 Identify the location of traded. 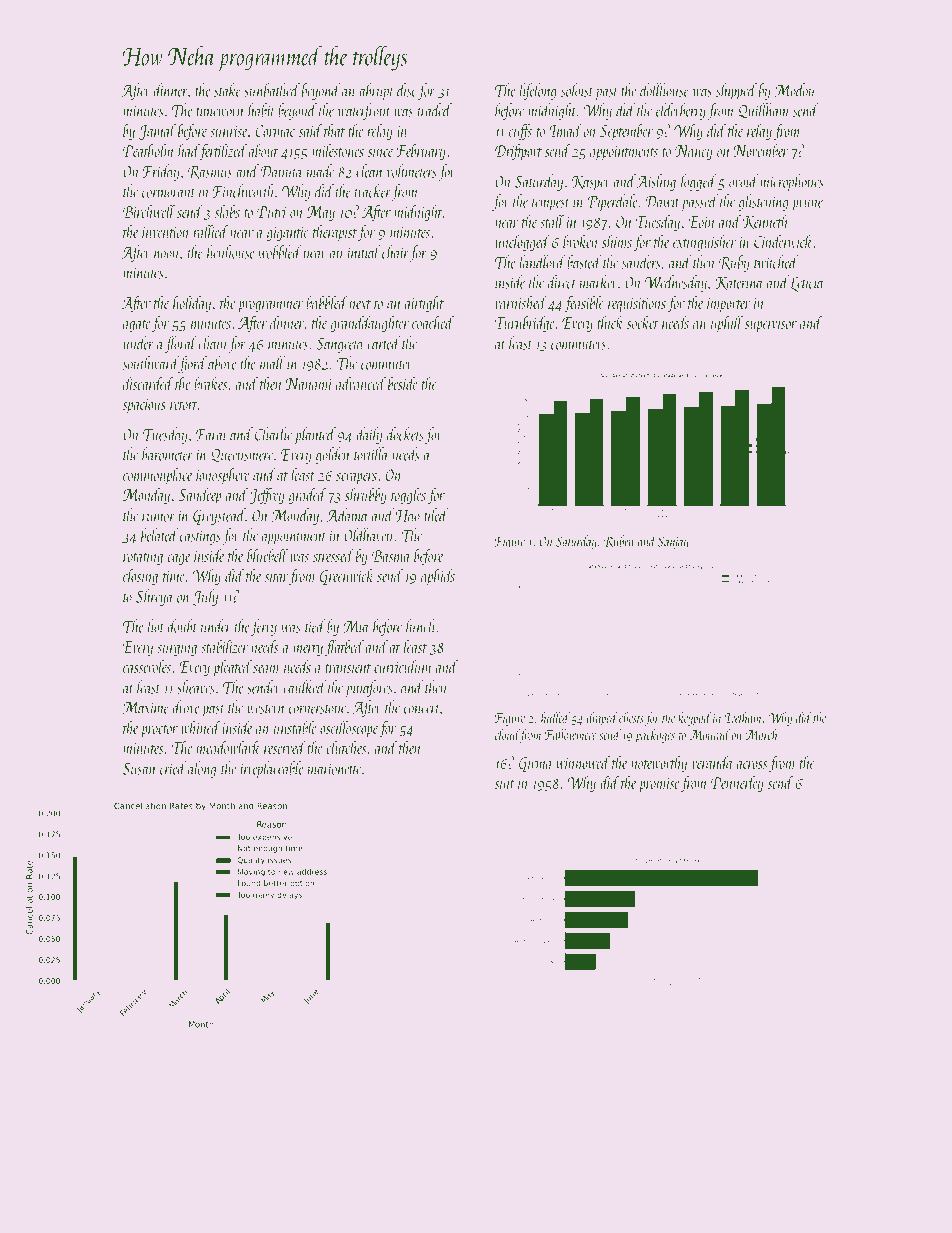
(435, 110).
